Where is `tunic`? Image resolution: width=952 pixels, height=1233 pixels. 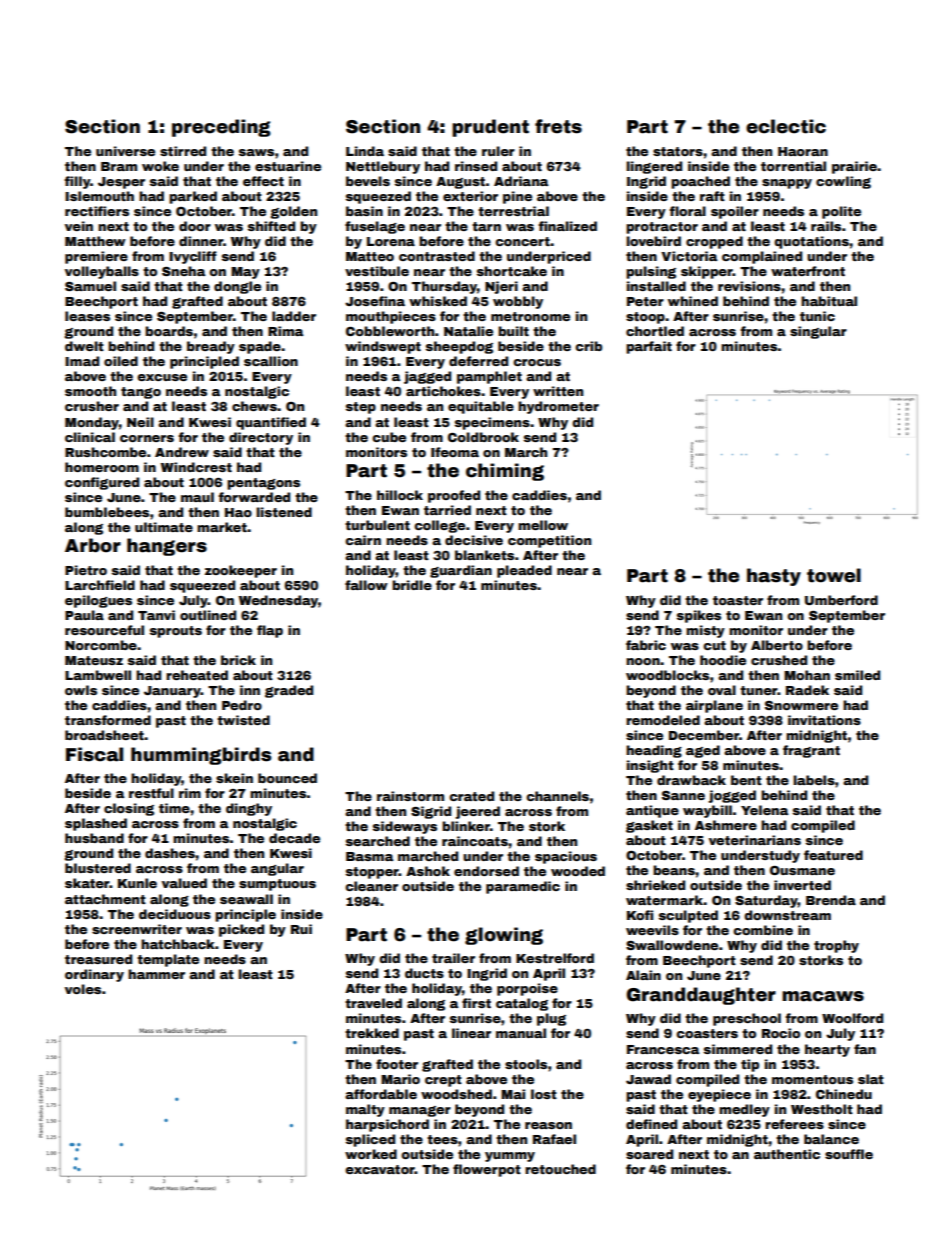 tunic is located at coordinates (817, 316).
